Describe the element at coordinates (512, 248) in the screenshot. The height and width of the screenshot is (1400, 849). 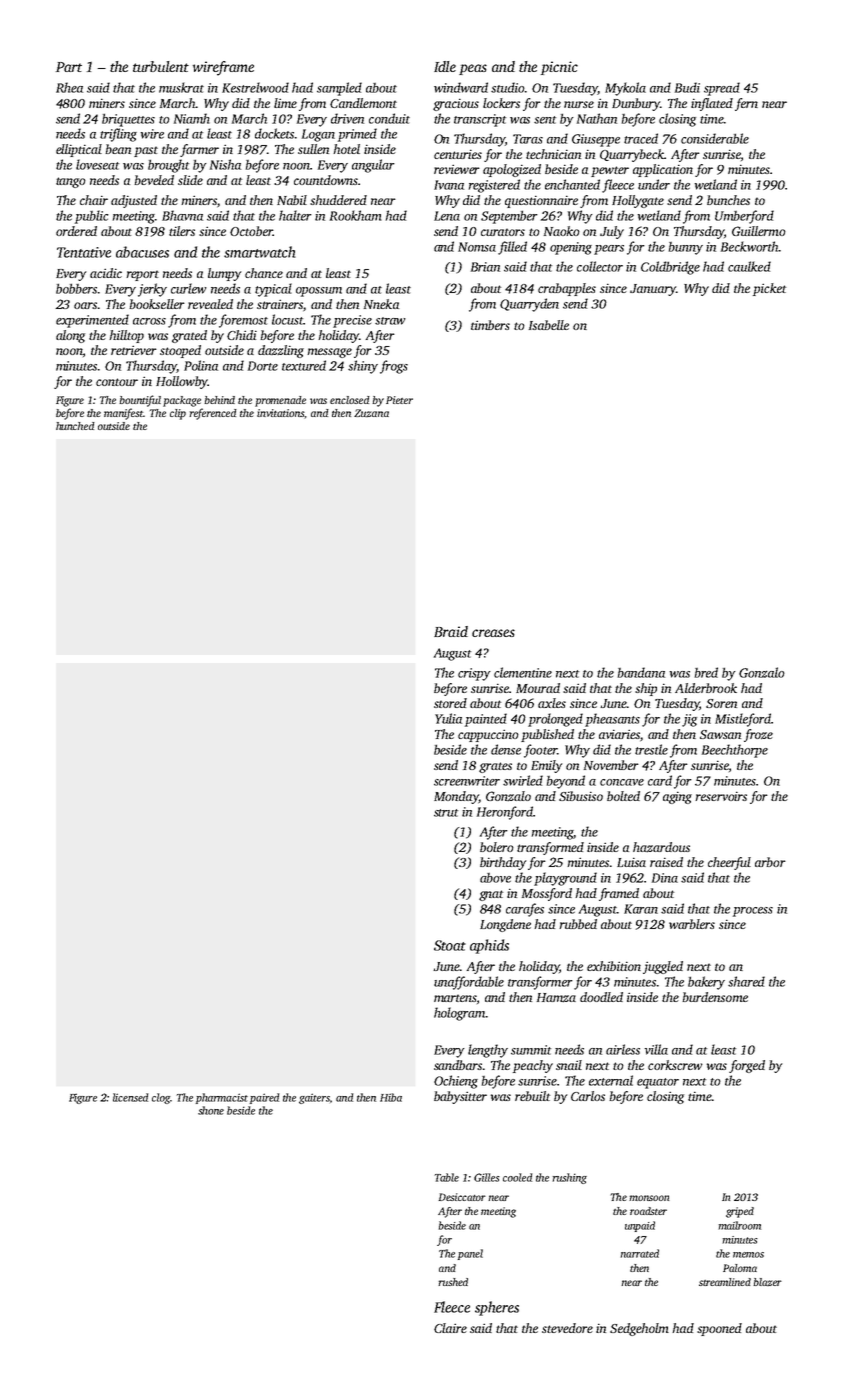
I see `filled` at that location.
